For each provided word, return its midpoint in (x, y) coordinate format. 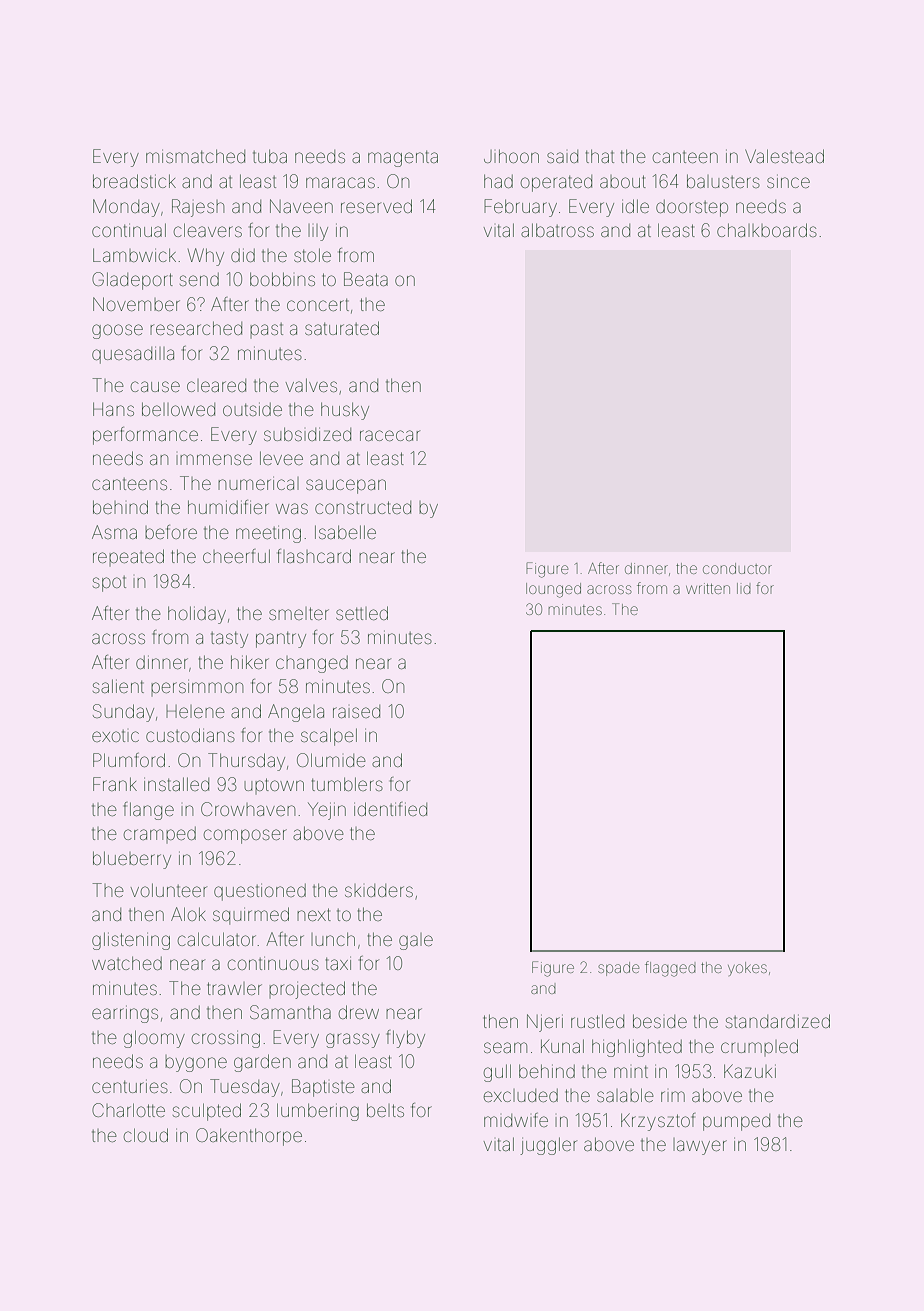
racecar (390, 435)
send (199, 279)
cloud (146, 1135)
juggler (548, 1146)
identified (390, 809)
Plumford (129, 760)
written (708, 588)
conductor (737, 568)
